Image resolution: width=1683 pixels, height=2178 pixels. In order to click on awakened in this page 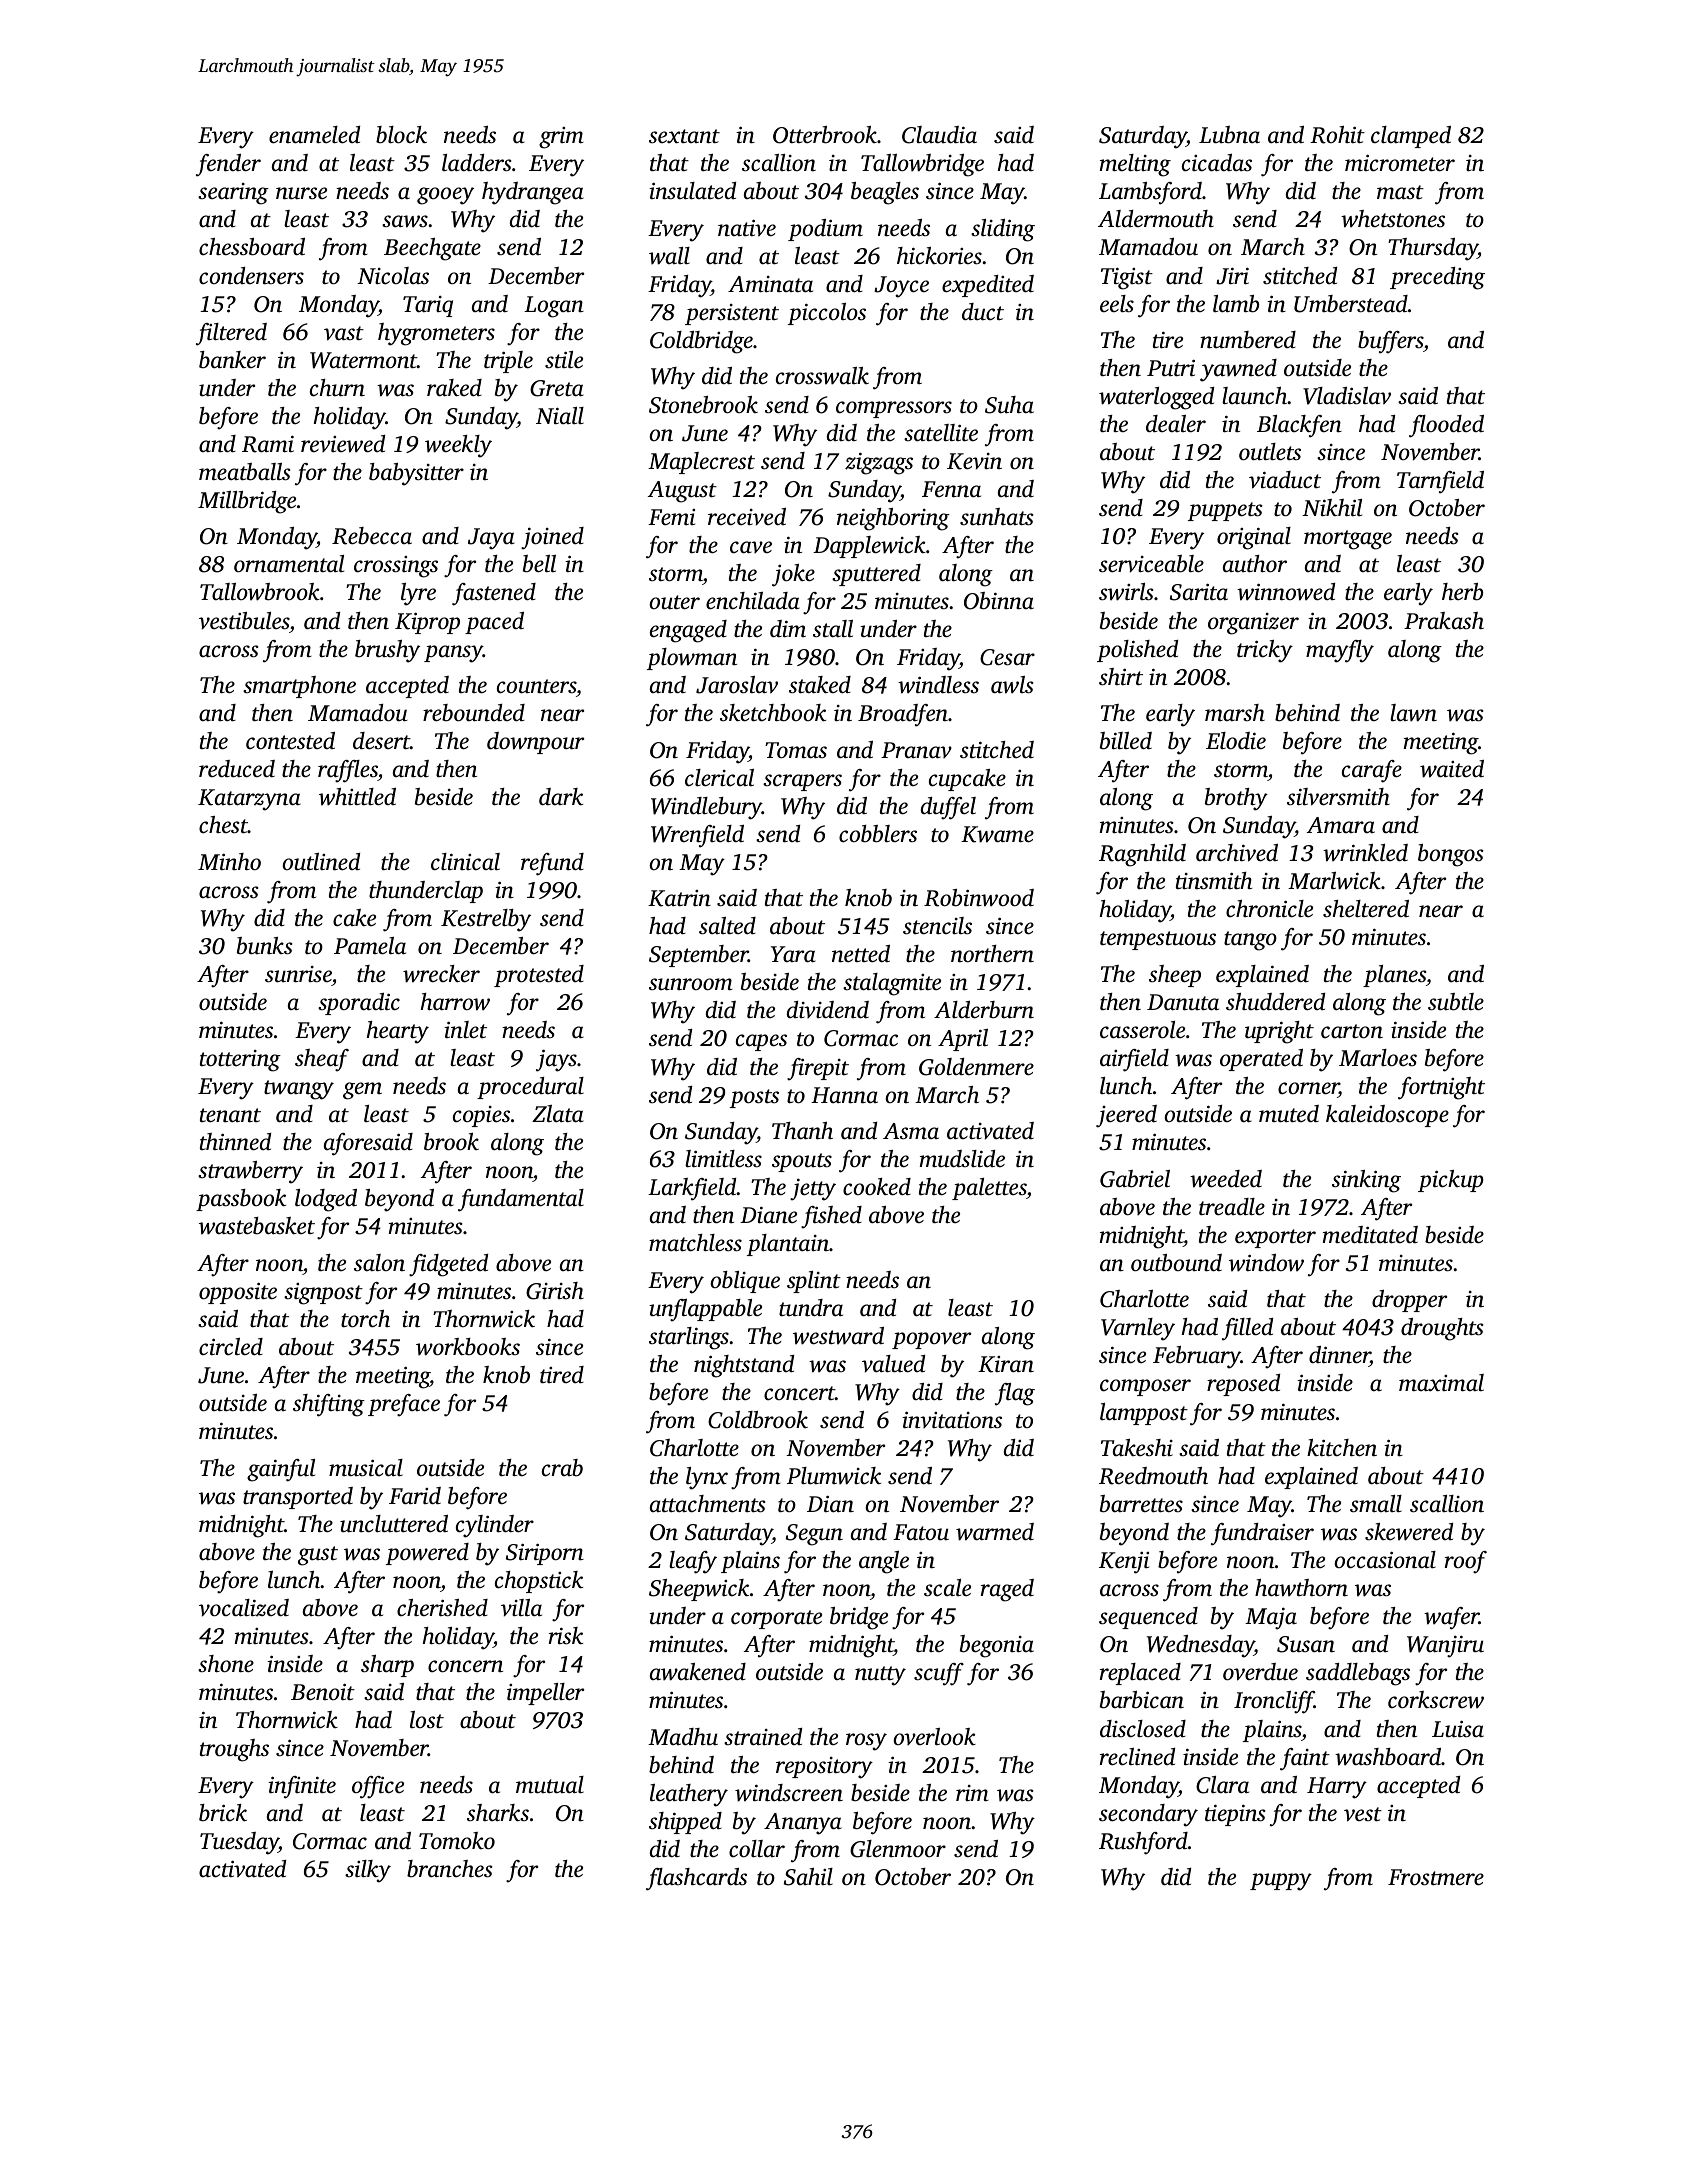, I will do `click(698, 1672)`.
